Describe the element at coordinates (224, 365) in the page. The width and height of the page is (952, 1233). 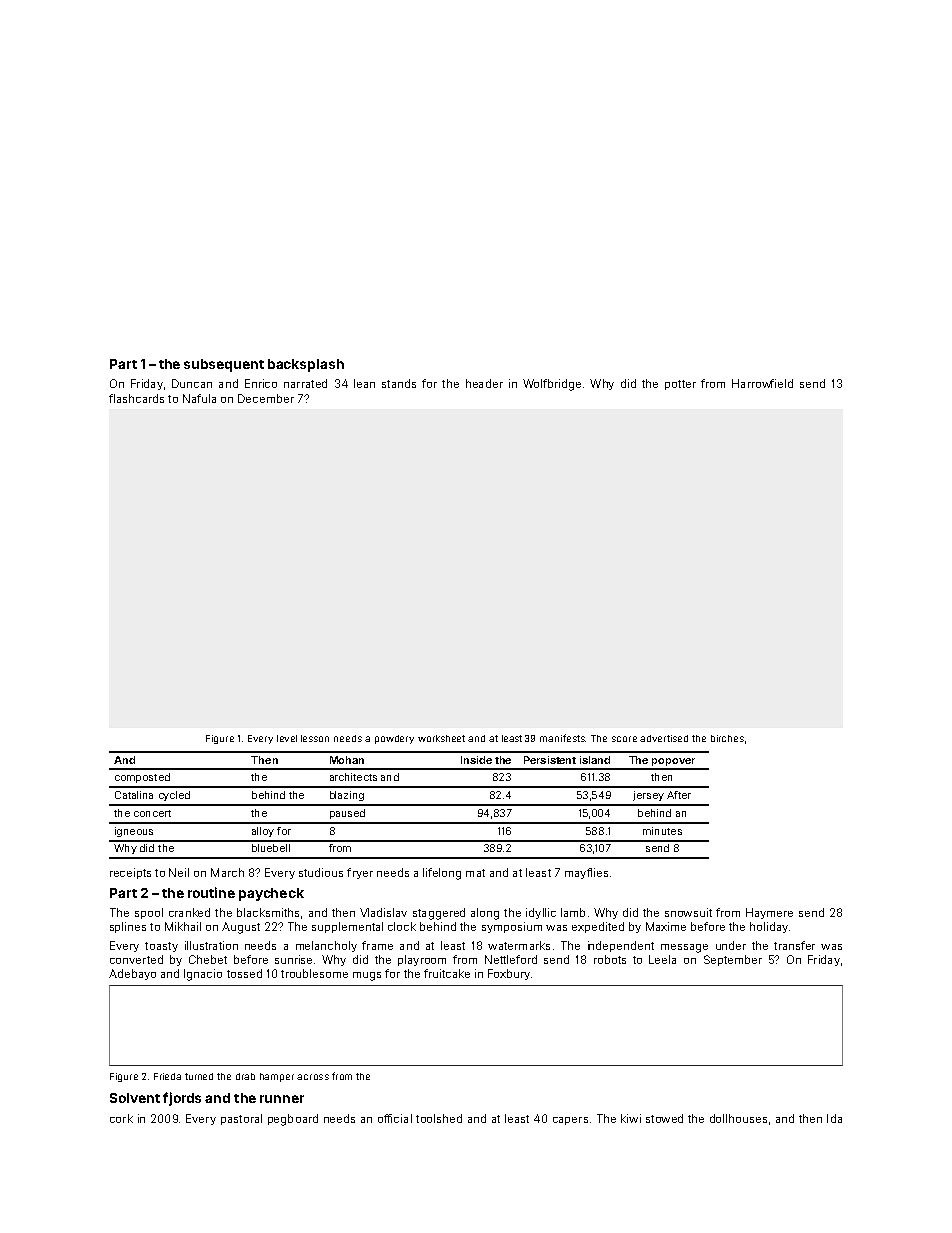
I see `subsequent` at that location.
